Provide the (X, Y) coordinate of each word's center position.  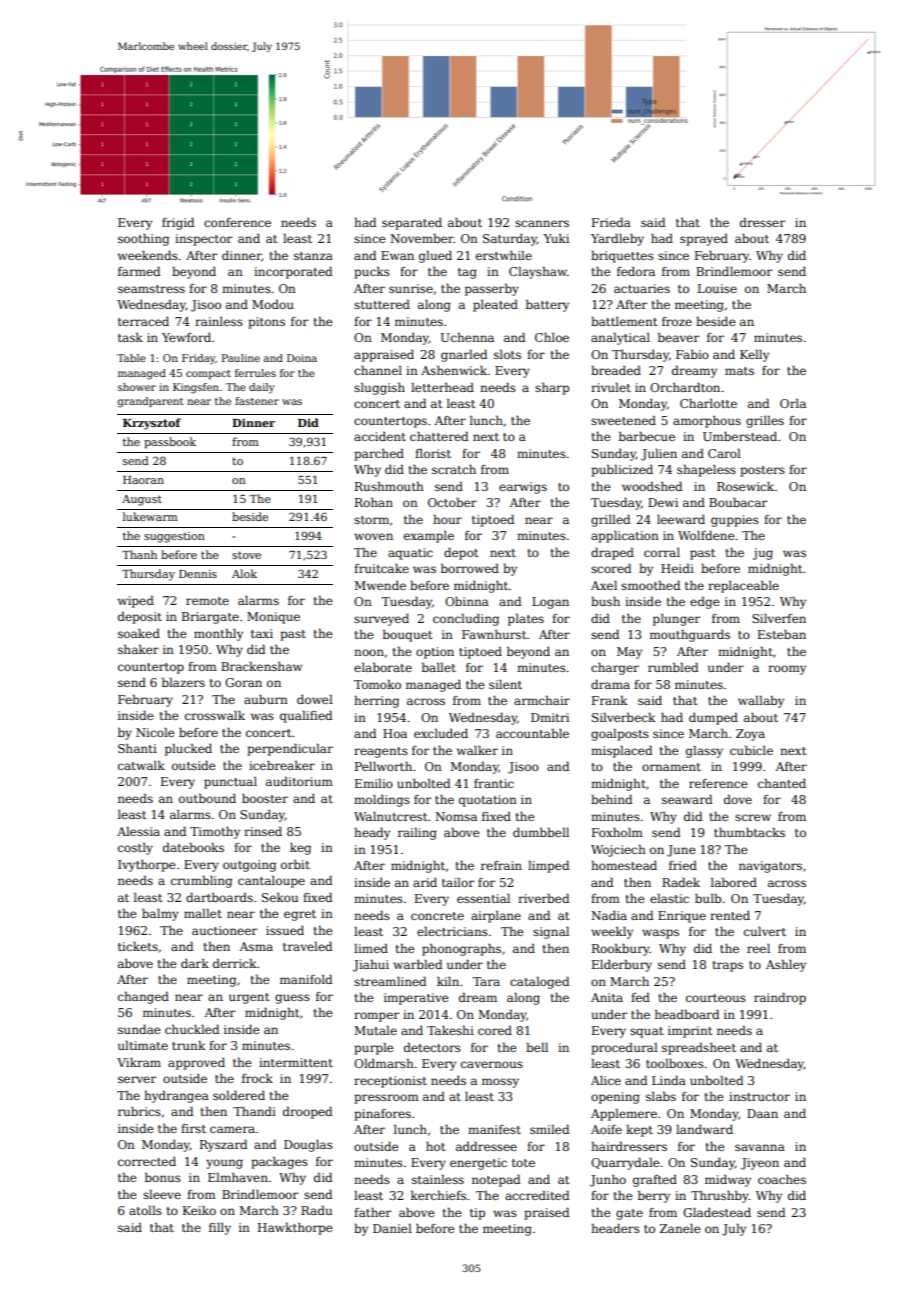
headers (615, 1228)
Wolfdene (706, 535)
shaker (138, 649)
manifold (306, 979)
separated (412, 224)
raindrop (780, 999)
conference (237, 222)
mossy (500, 1083)
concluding (466, 620)
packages (279, 1163)
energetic (478, 1164)
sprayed (704, 240)
